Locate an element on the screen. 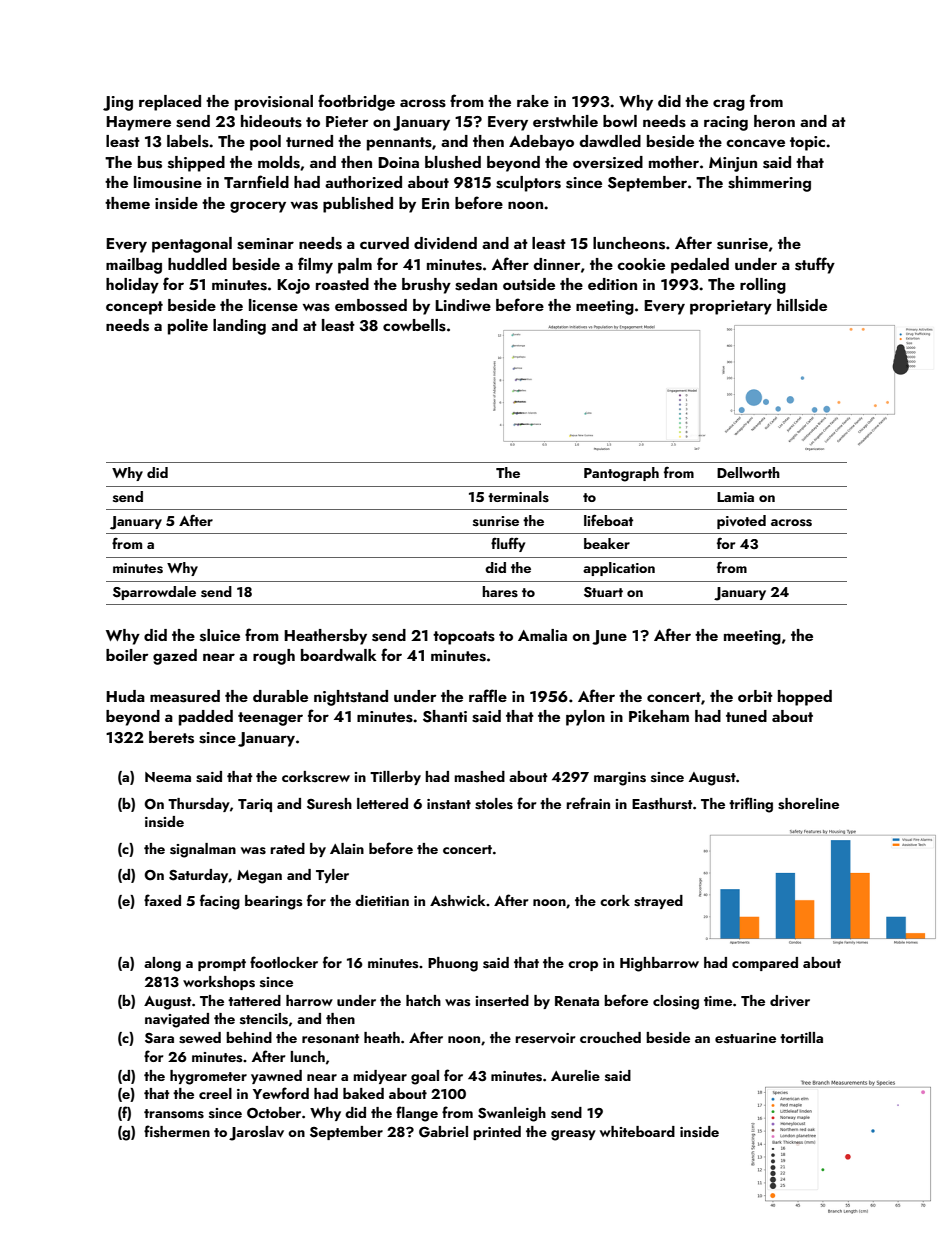  Lamia is located at coordinates (735, 497).
